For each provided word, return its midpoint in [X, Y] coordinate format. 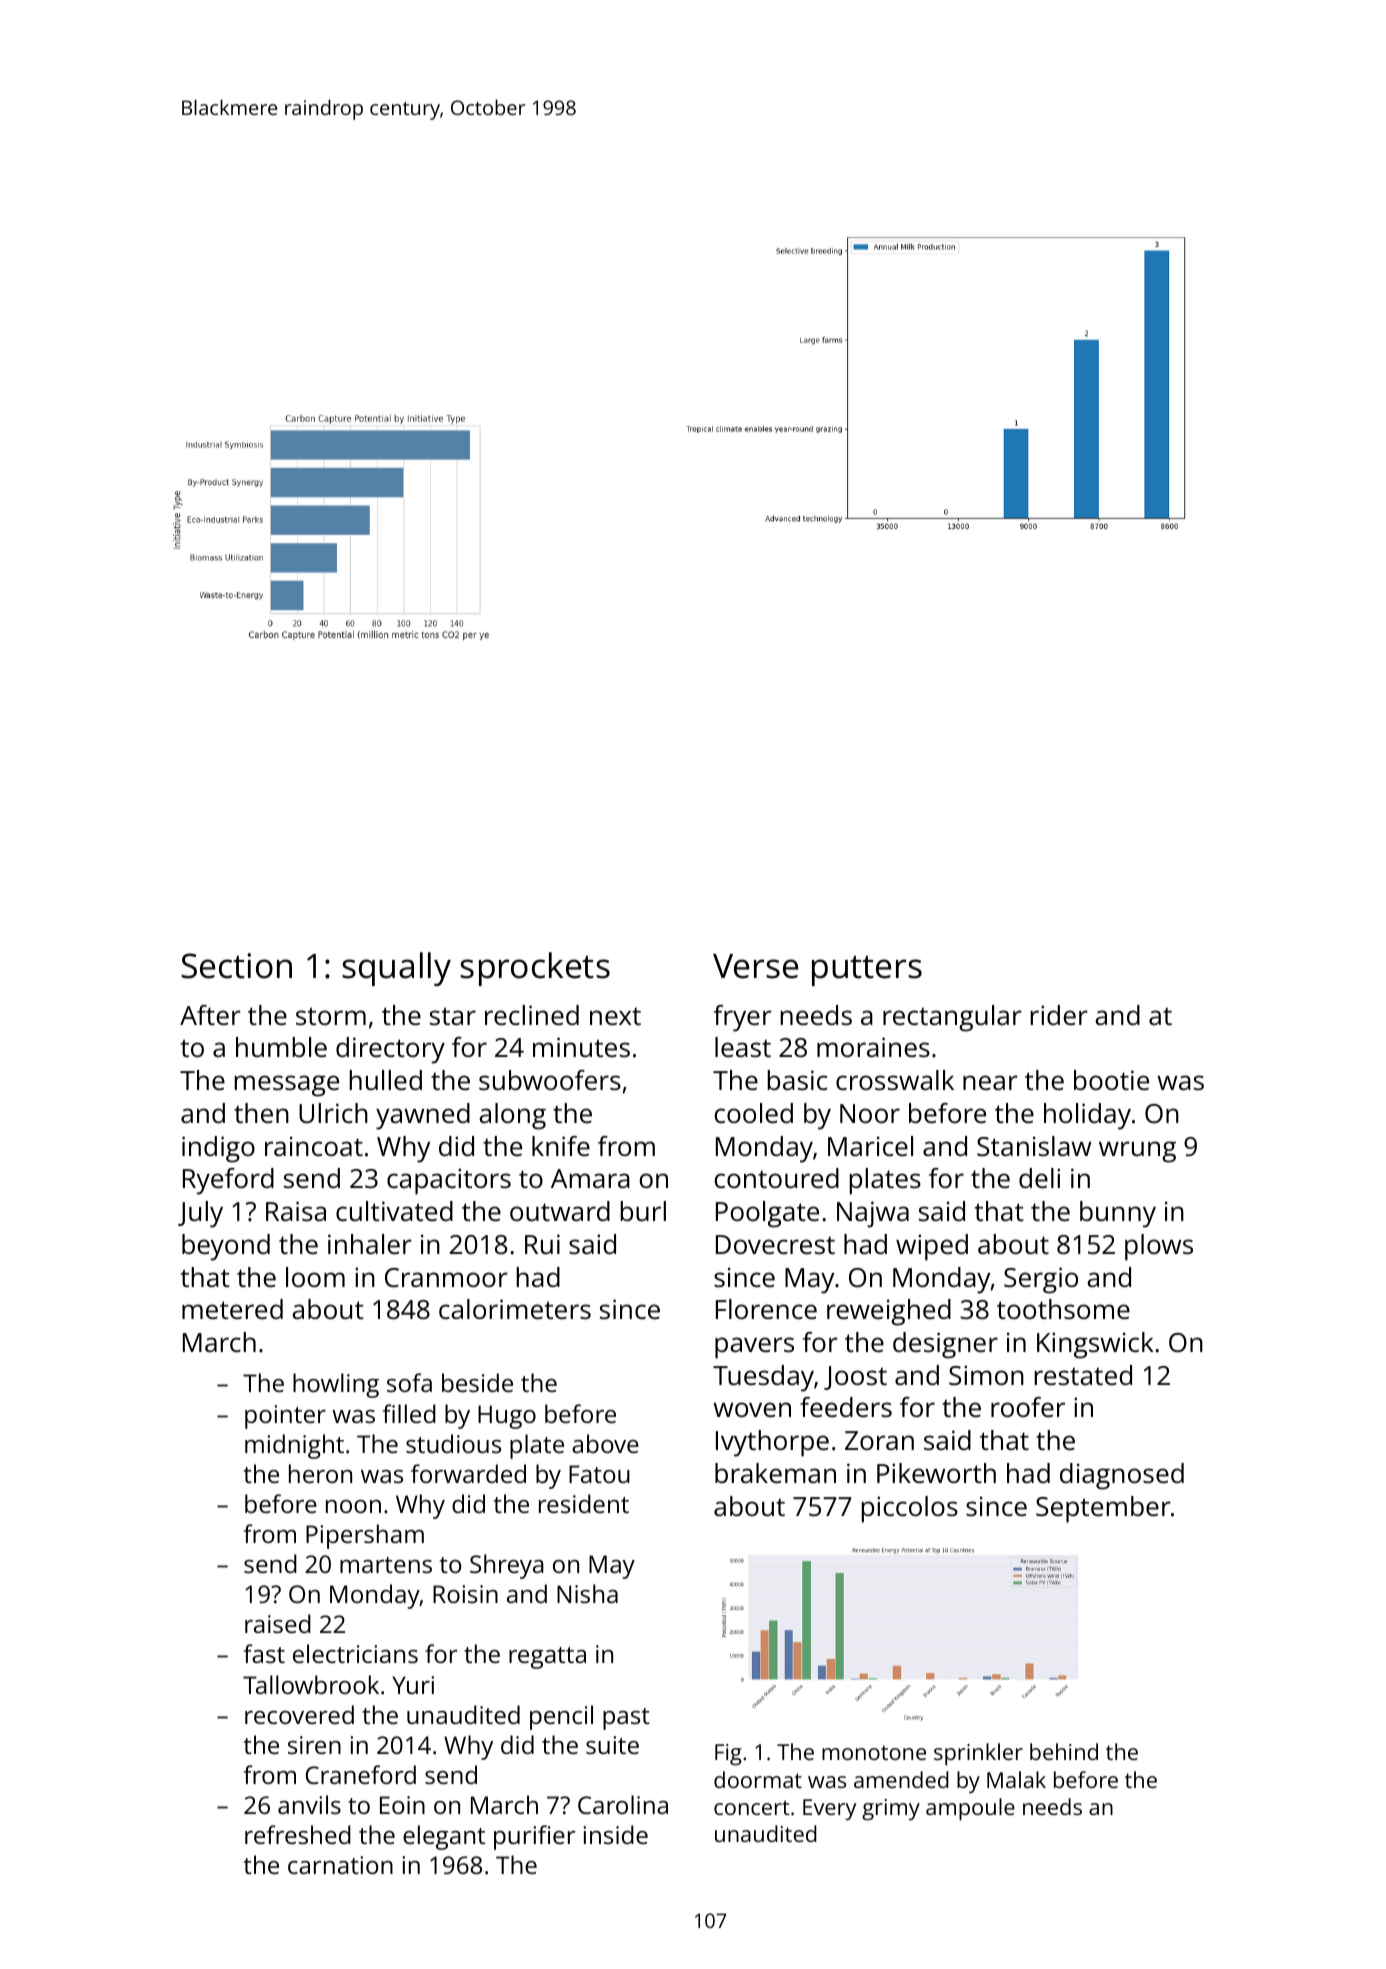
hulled [385, 1080]
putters [867, 971]
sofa [409, 1382]
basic [797, 1080]
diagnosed [1122, 1476]
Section [236, 966]
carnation [340, 1865]
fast [264, 1653]
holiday [1087, 1116]
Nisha [587, 1593]
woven [752, 1409]
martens [386, 1565]
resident [584, 1503]
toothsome [1063, 1309]
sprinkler [978, 1754]
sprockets [535, 969]
